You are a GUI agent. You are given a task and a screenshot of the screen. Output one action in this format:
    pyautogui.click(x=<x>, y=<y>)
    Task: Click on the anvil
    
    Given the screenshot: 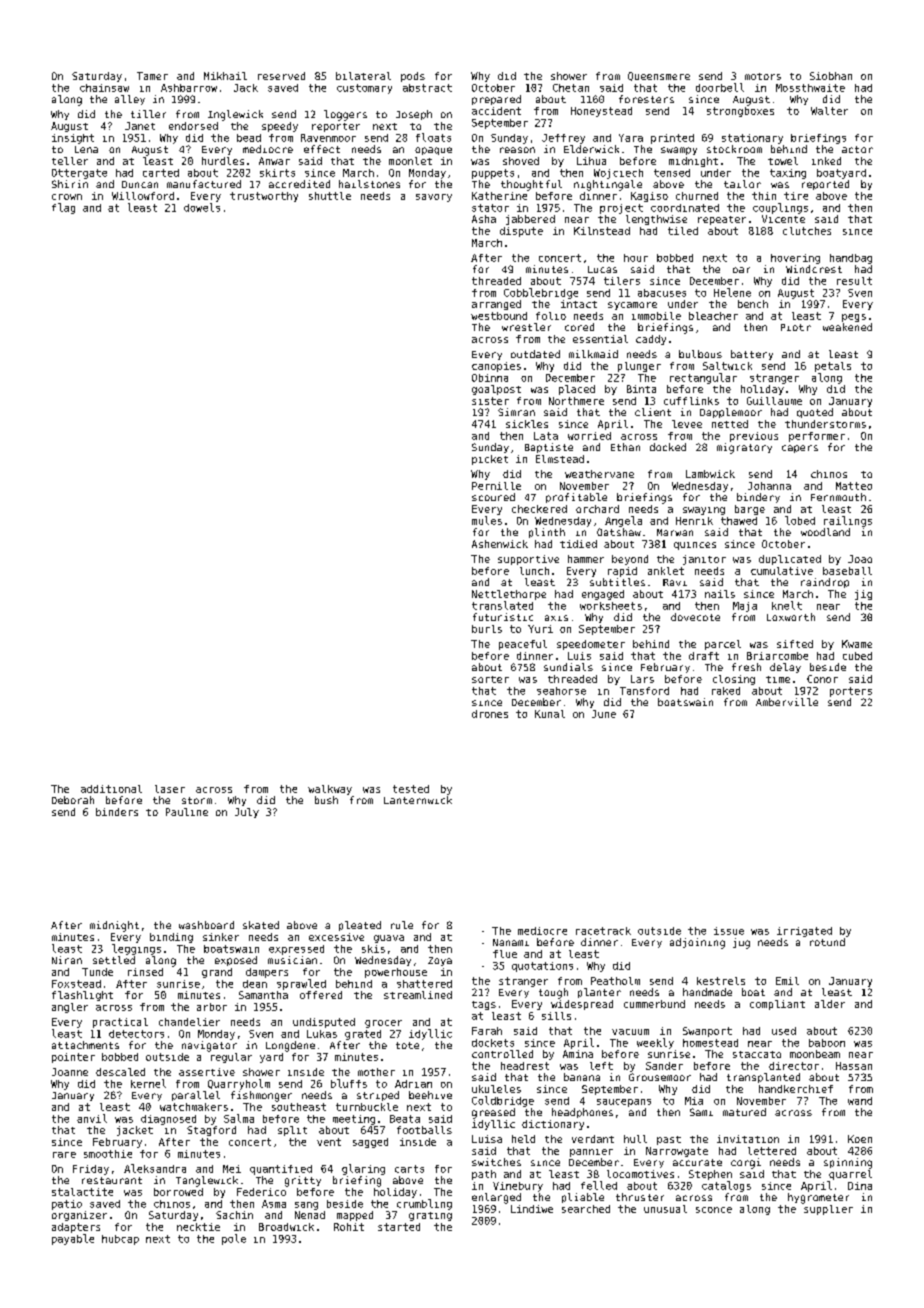 What is the action you would take?
    pyautogui.click(x=92, y=1118)
